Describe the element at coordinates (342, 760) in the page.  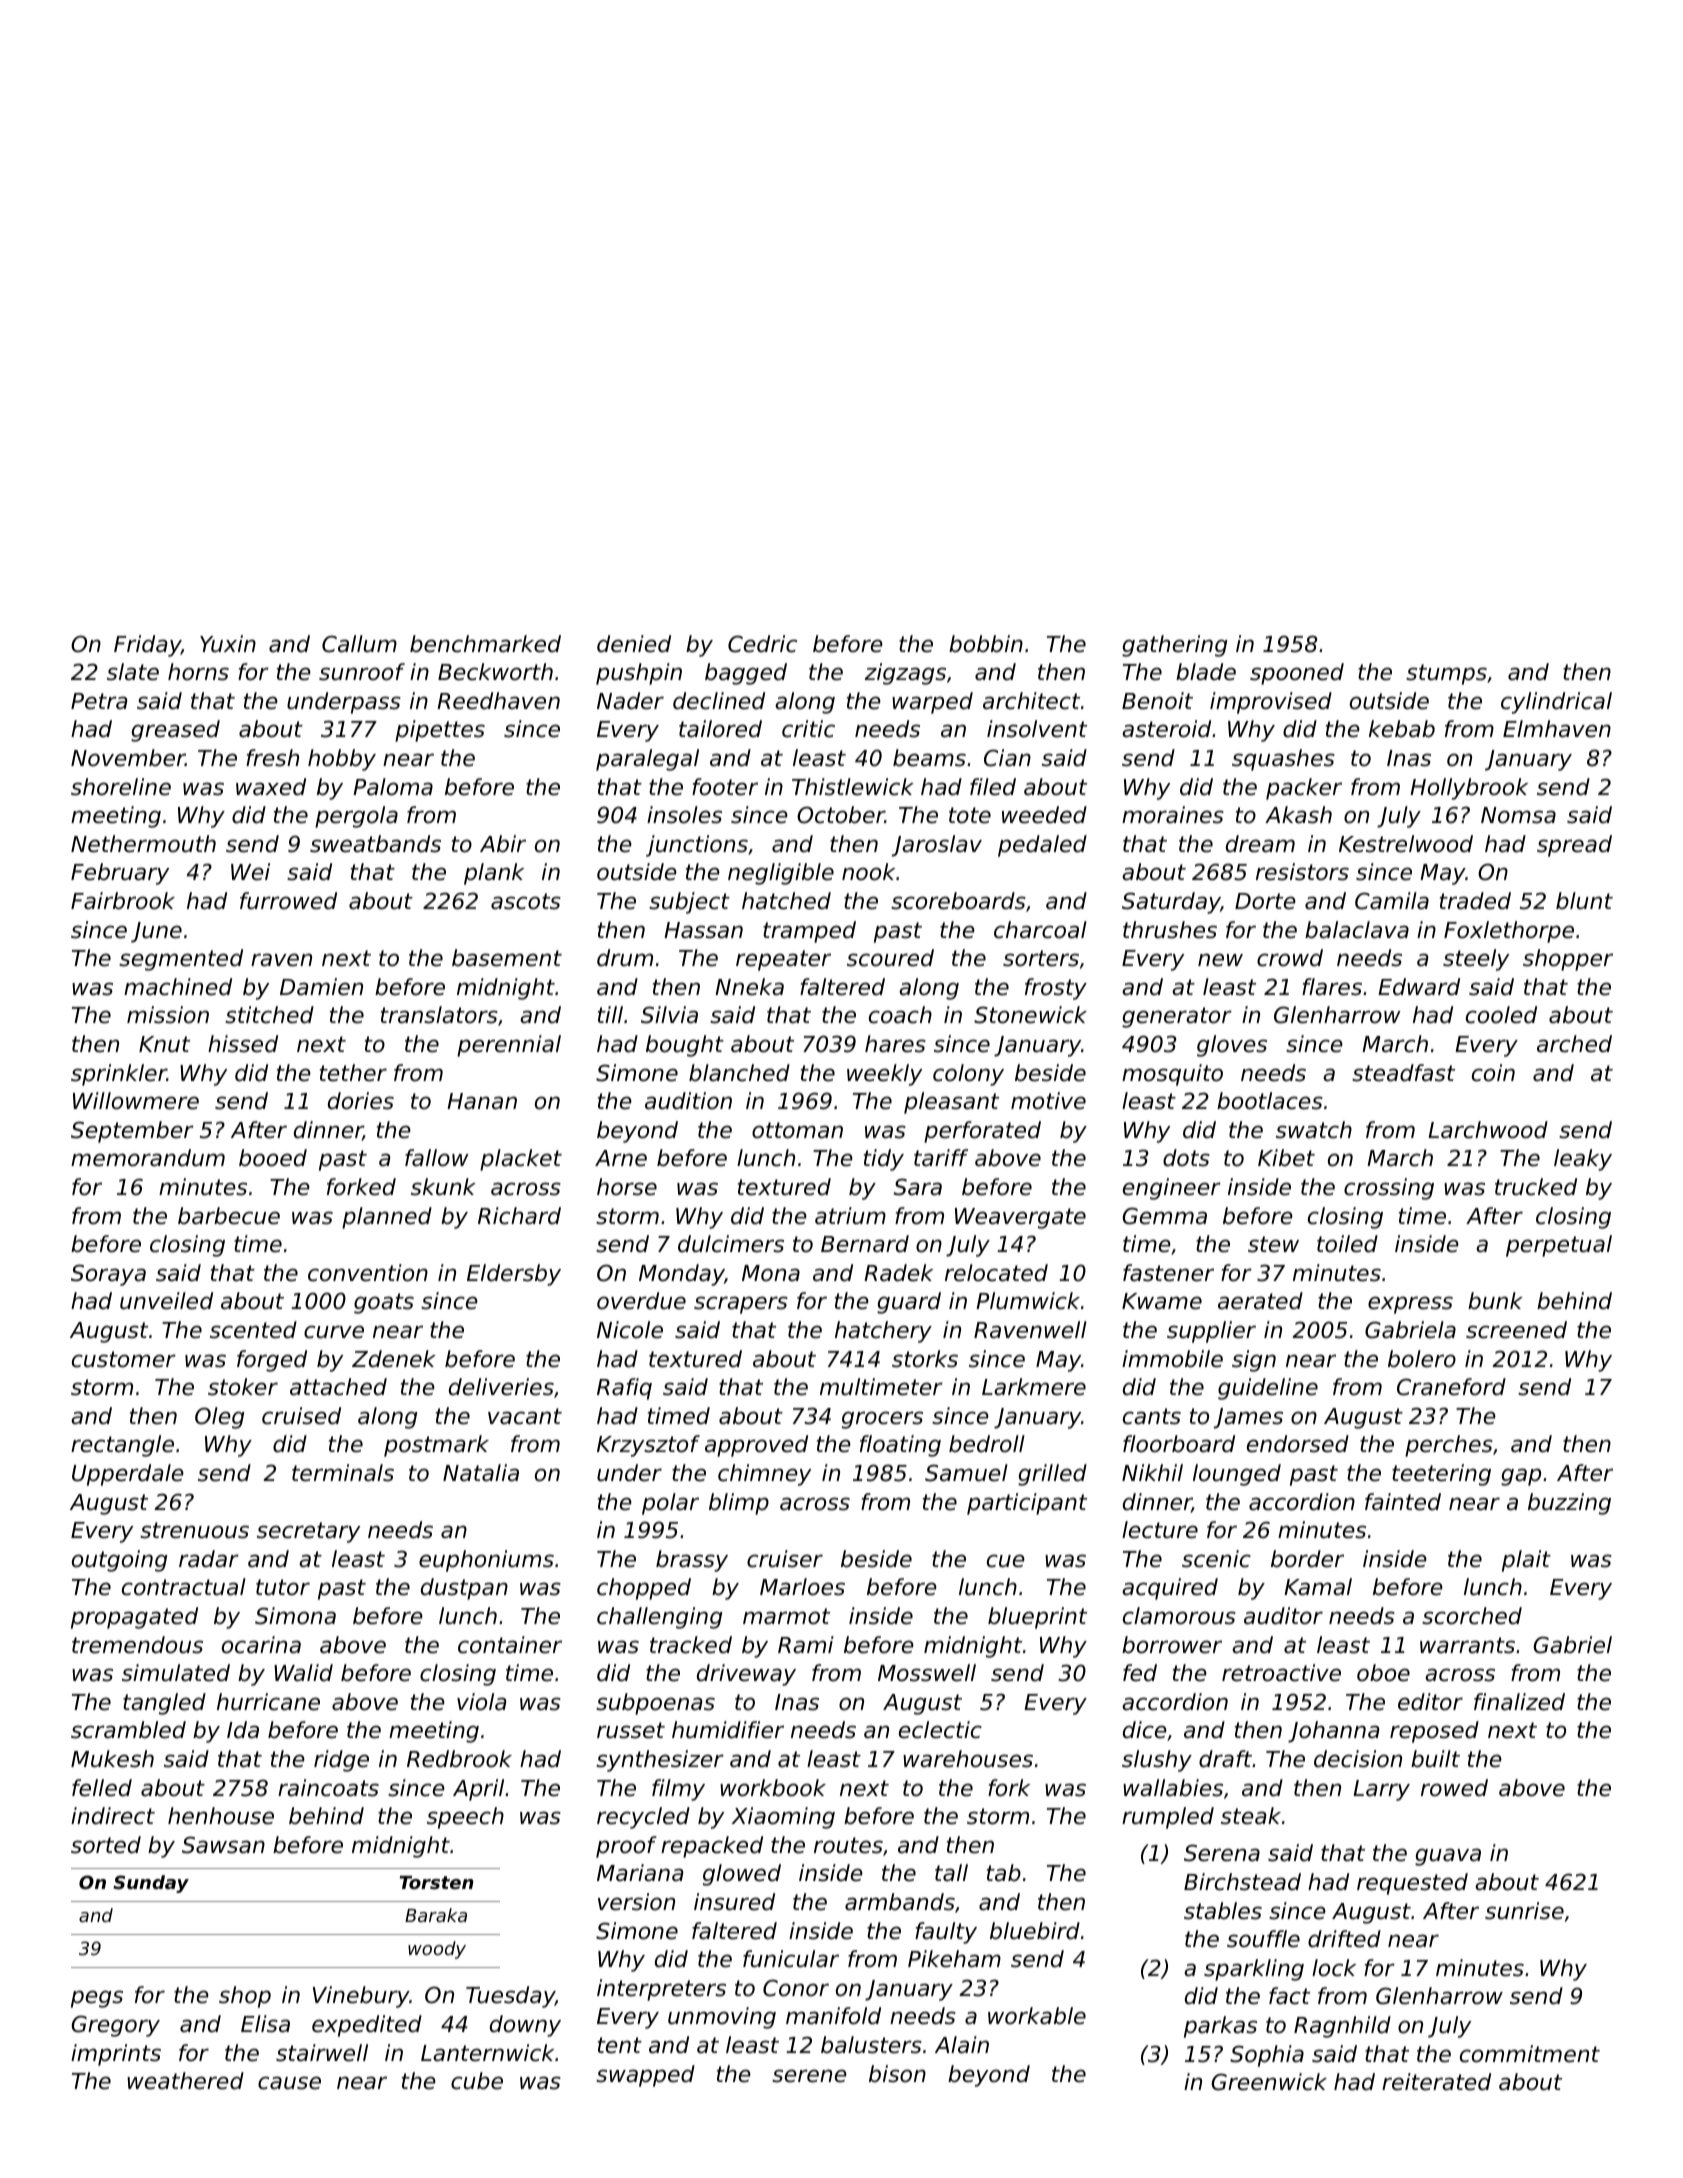
I see `hobby` at that location.
